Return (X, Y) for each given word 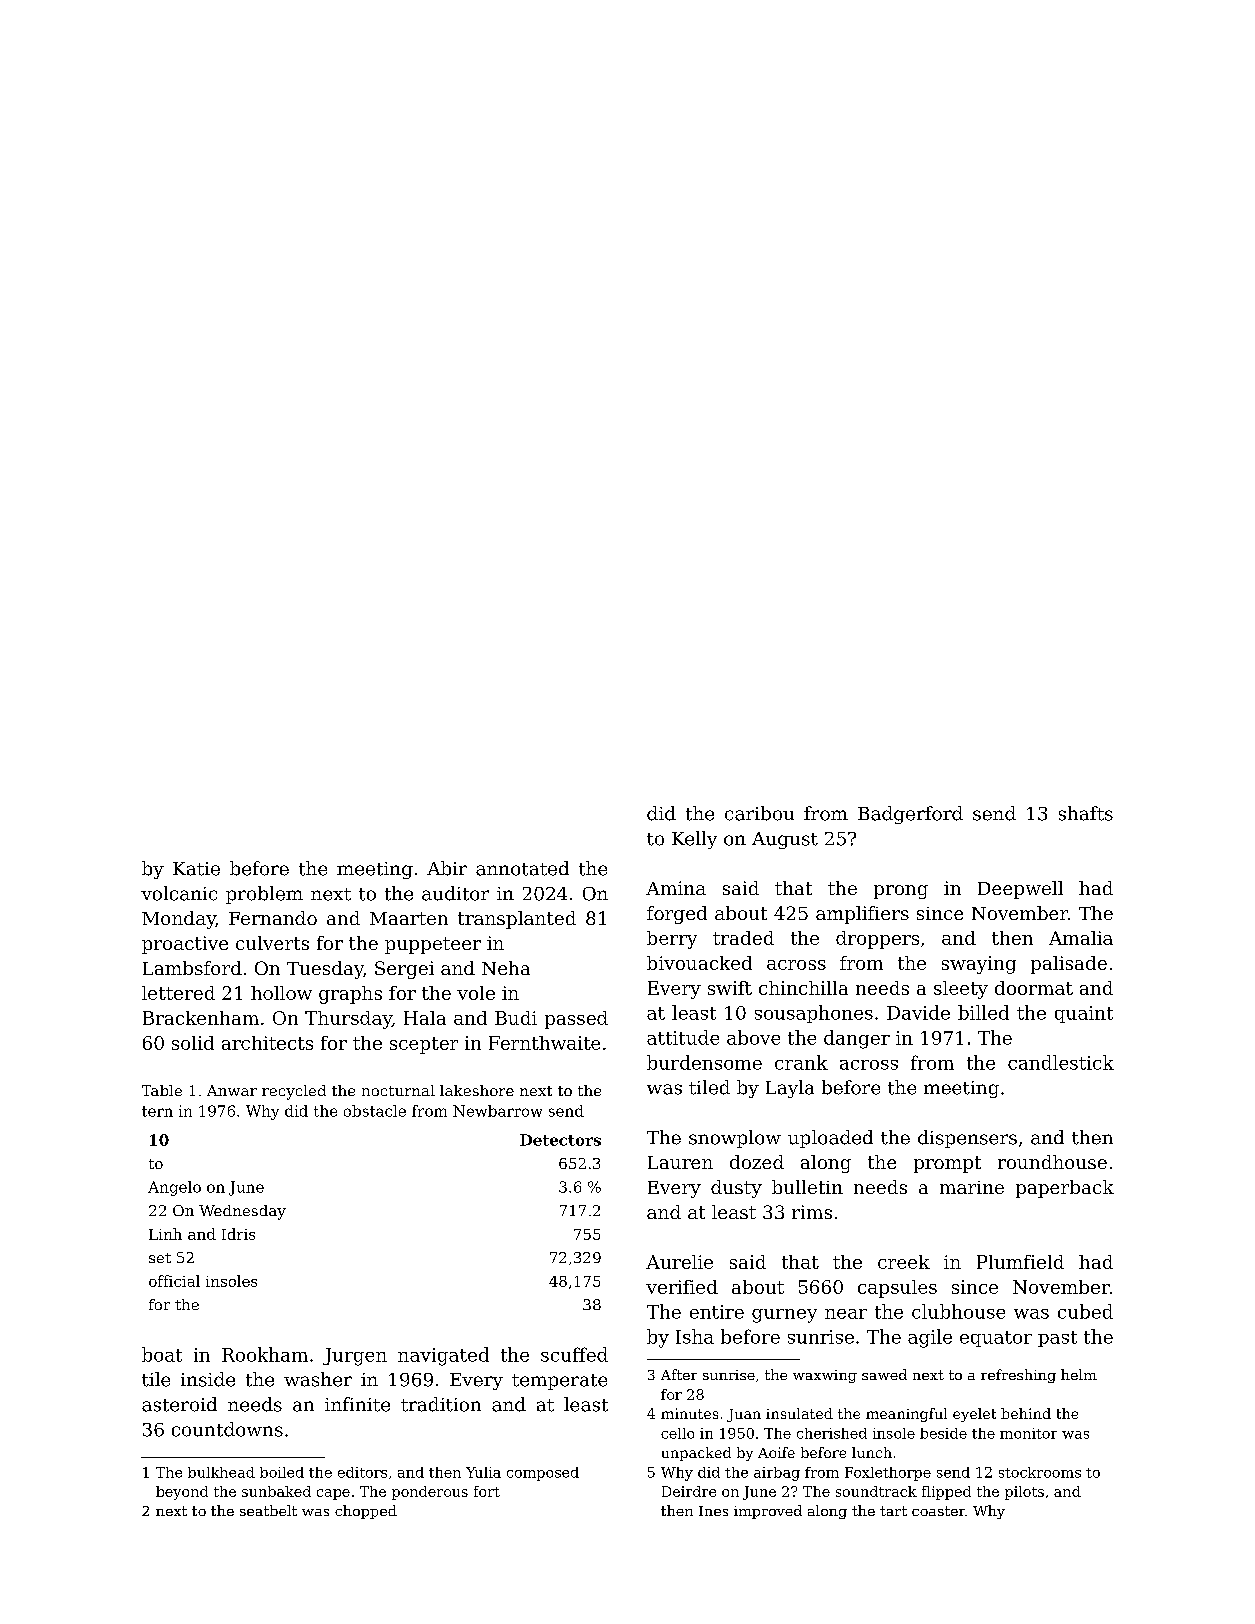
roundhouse (1052, 1162)
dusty (736, 1189)
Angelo (174, 1188)
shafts (1086, 813)
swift (730, 988)
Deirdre (689, 1491)
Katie (196, 869)
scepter (424, 1045)
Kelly (694, 840)
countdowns (227, 1429)
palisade (1069, 965)
